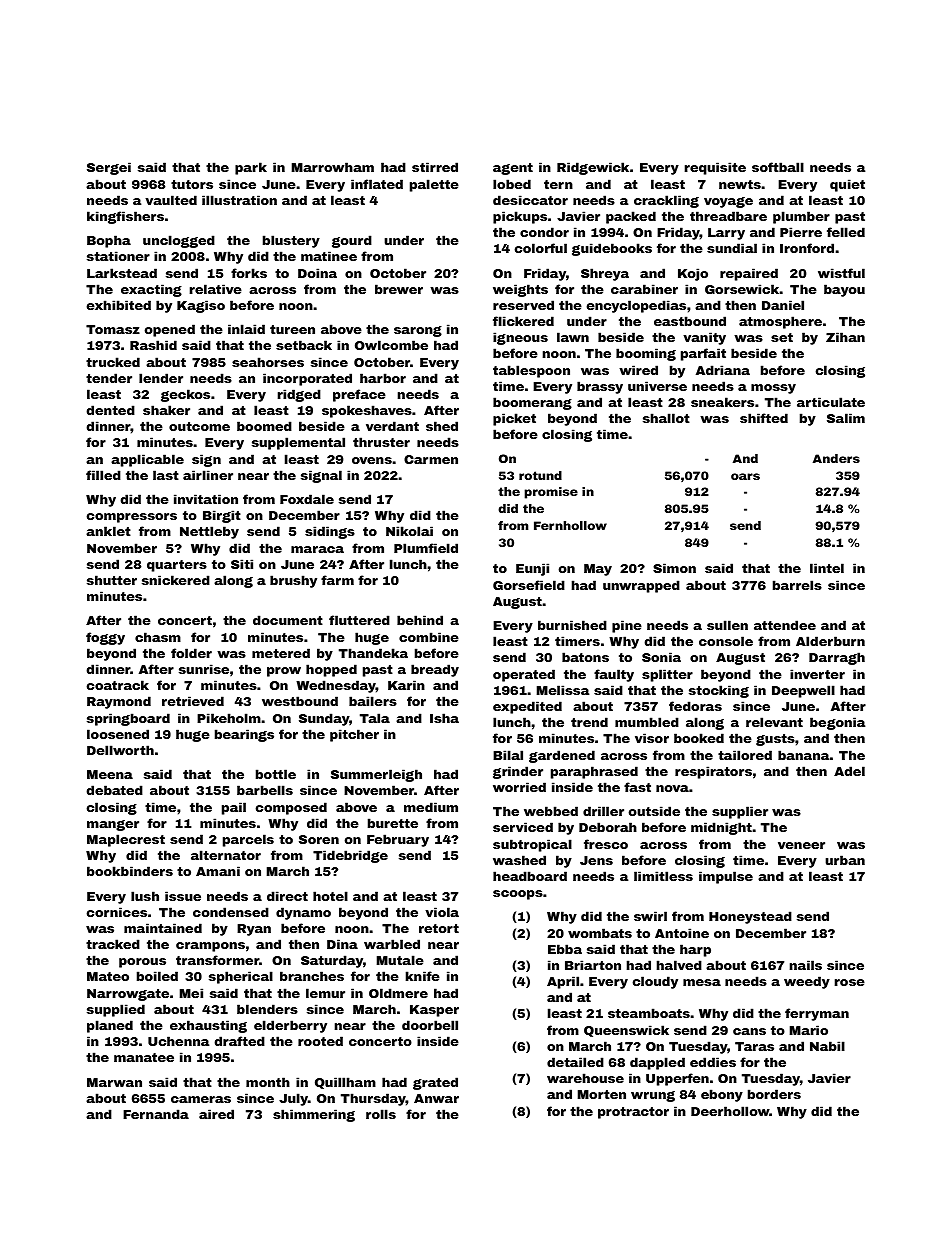 Image resolution: width=952 pixels, height=1233 pixels. What do you see at coordinates (118, 734) in the image?
I see `loosened` at bounding box center [118, 734].
